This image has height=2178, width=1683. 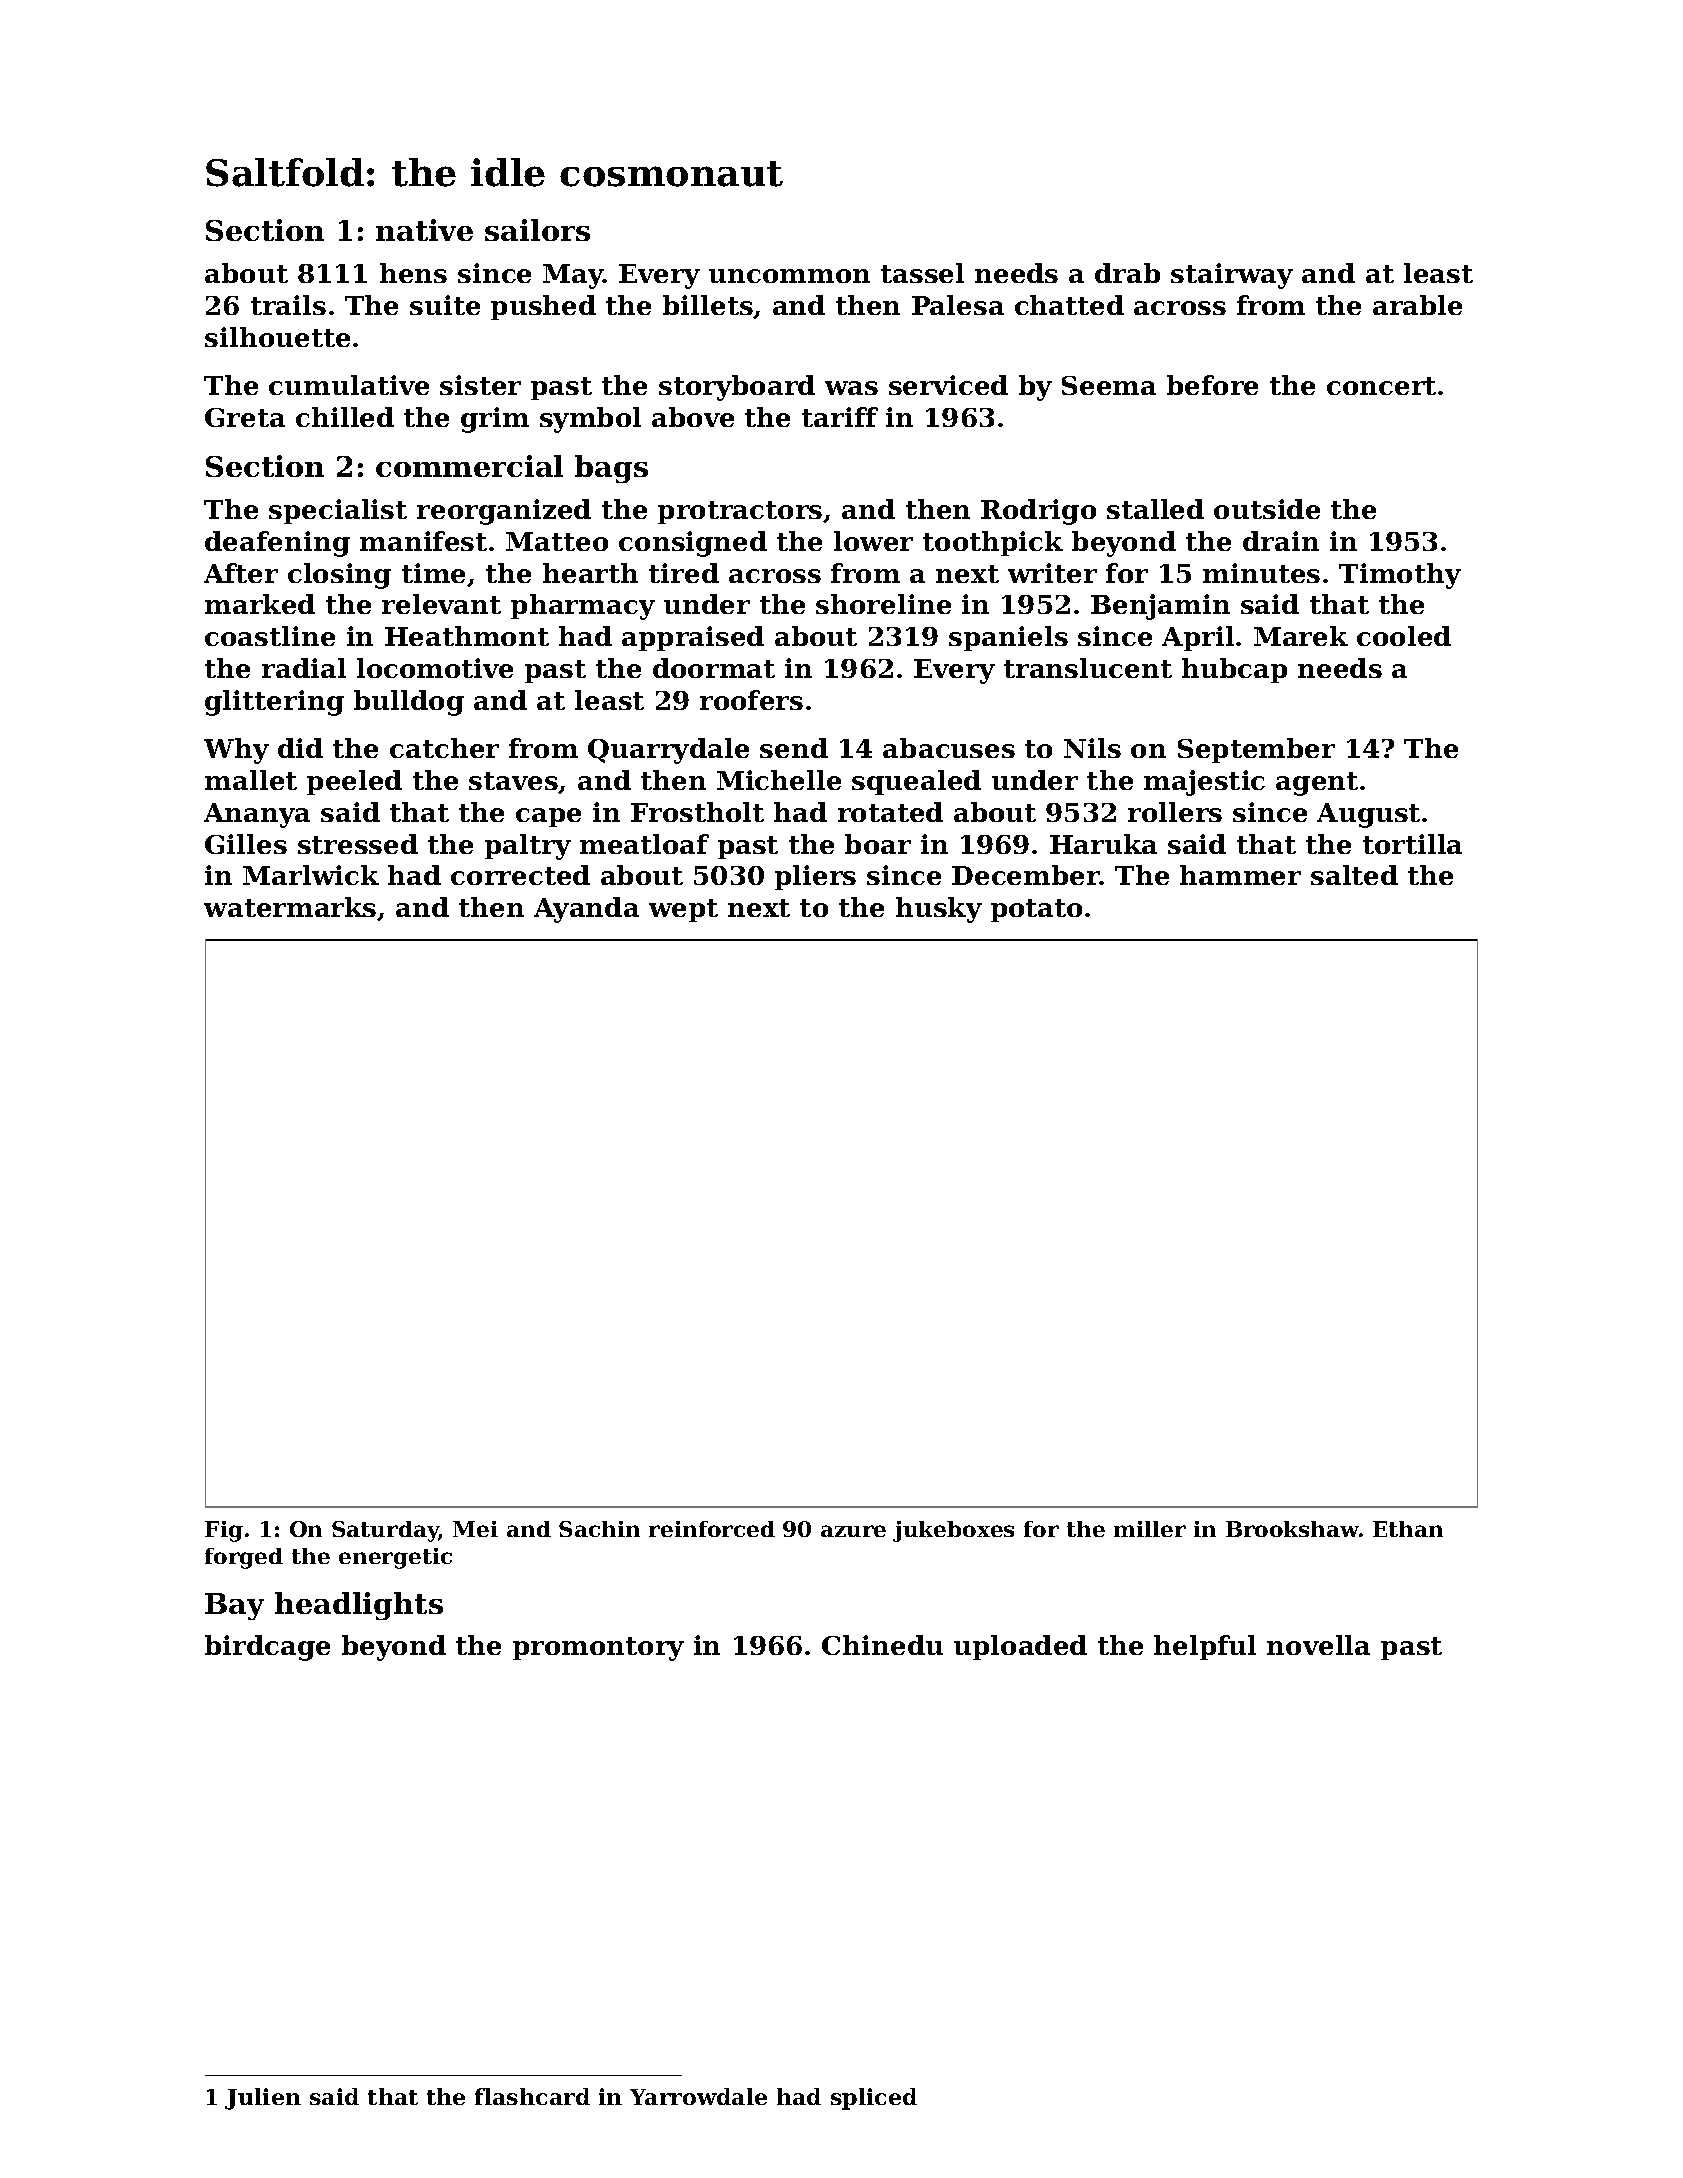 I want to click on promontory, so click(x=598, y=1649).
